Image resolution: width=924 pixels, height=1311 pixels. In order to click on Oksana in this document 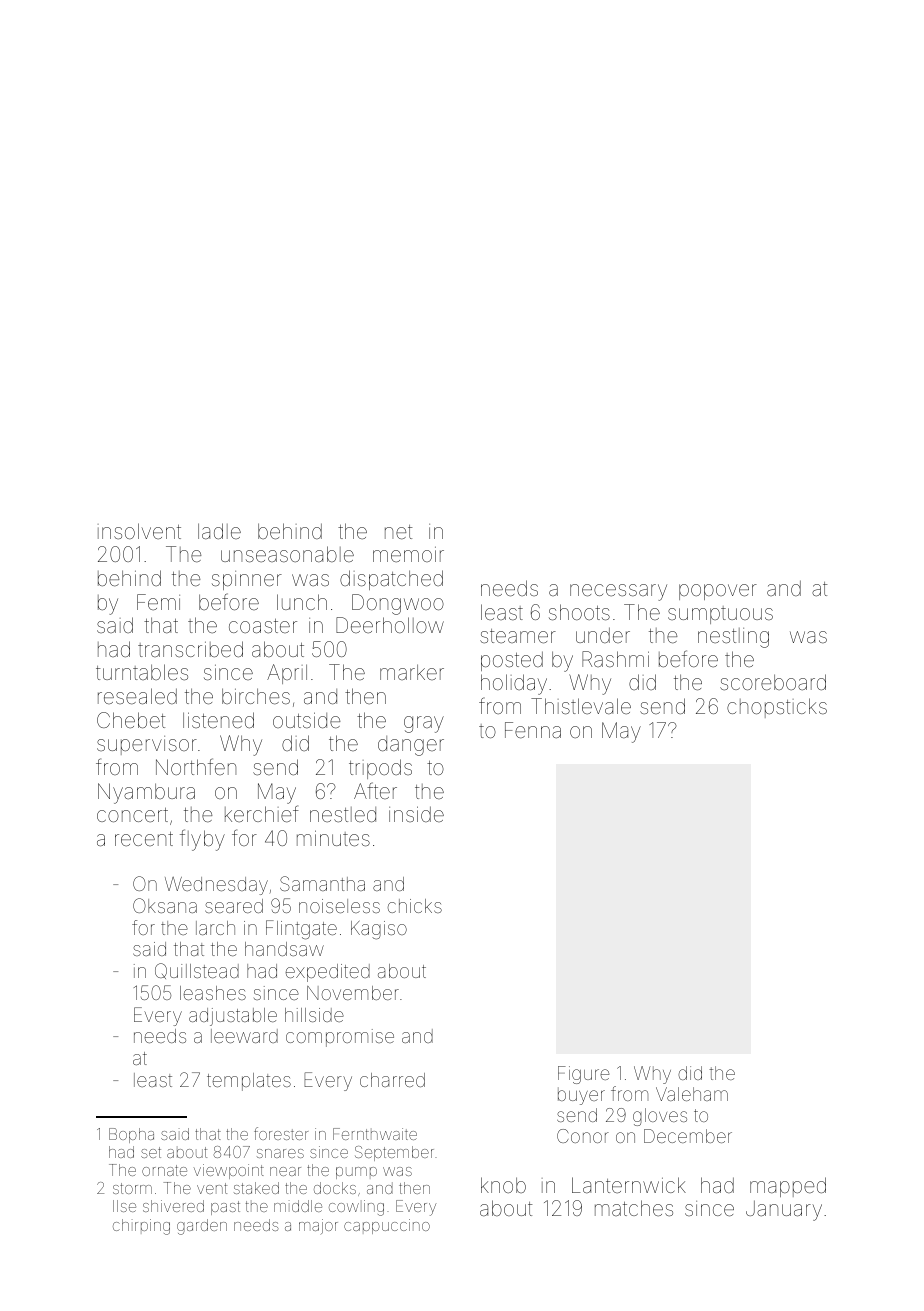, I will do `click(165, 905)`.
